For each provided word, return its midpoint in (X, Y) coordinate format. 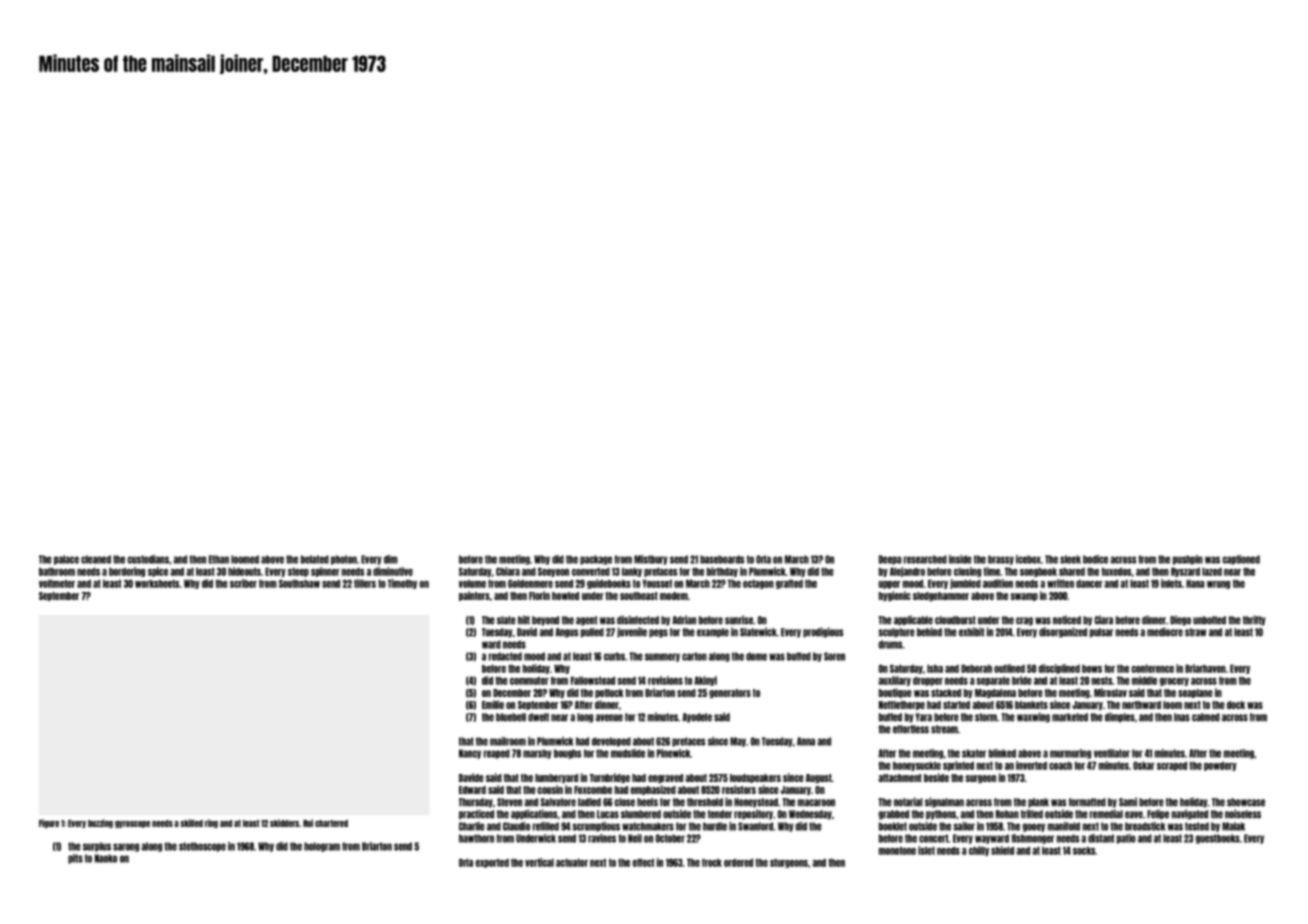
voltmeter (57, 583)
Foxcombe (593, 790)
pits (75, 859)
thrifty (1254, 620)
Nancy (470, 754)
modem (674, 596)
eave (1134, 815)
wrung (1218, 585)
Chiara (508, 571)
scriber (243, 583)
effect (643, 862)
